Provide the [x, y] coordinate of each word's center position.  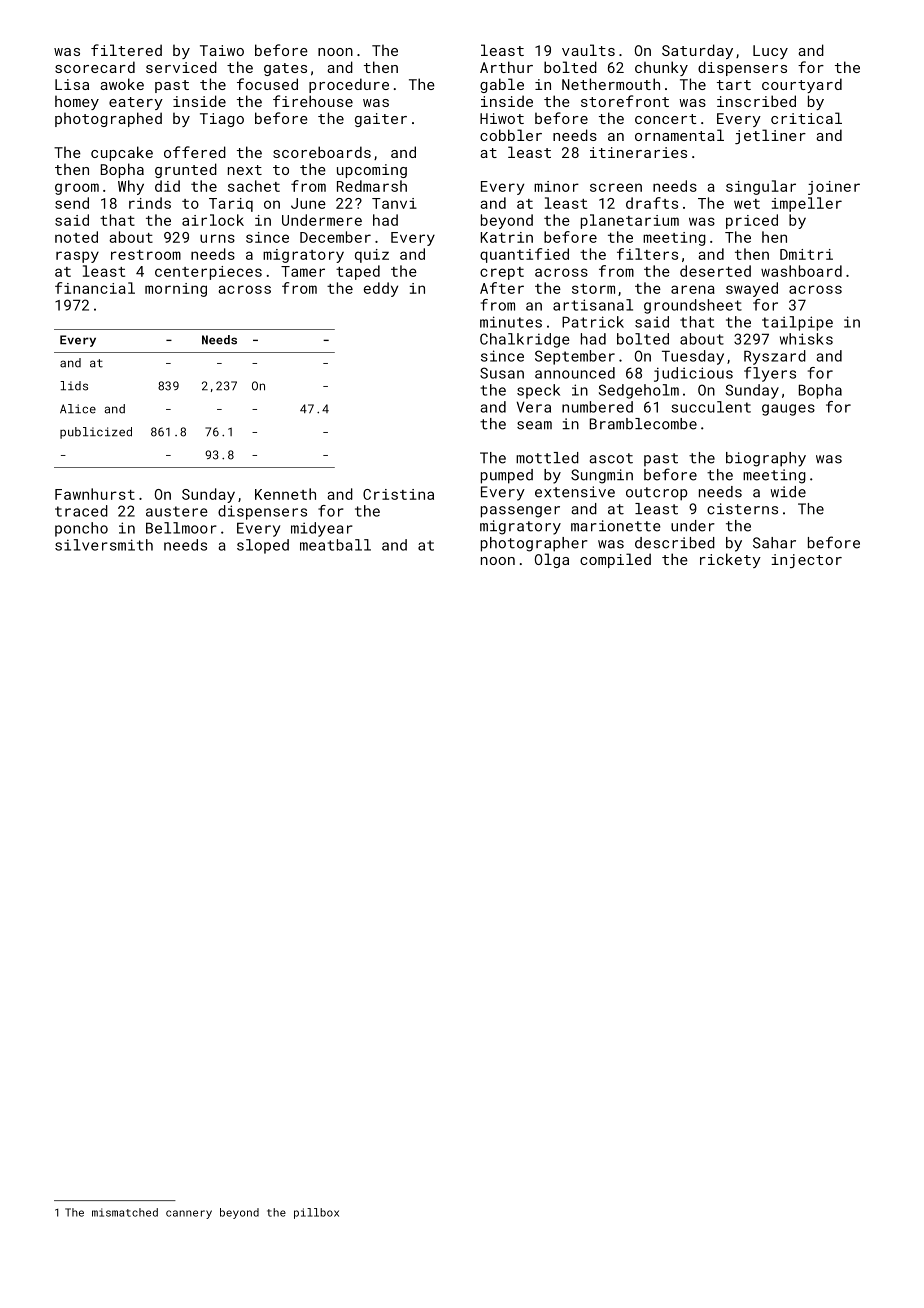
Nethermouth [611, 84]
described [675, 543]
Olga [552, 560]
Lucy [770, 52]
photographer [534, 544]
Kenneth [285, 494]
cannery [189, 1214]
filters [647, 254]
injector [807, 561]
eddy [381, 289]
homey [77, 102]
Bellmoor [181, 528]
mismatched [125, 1212]
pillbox [316, 1213]
